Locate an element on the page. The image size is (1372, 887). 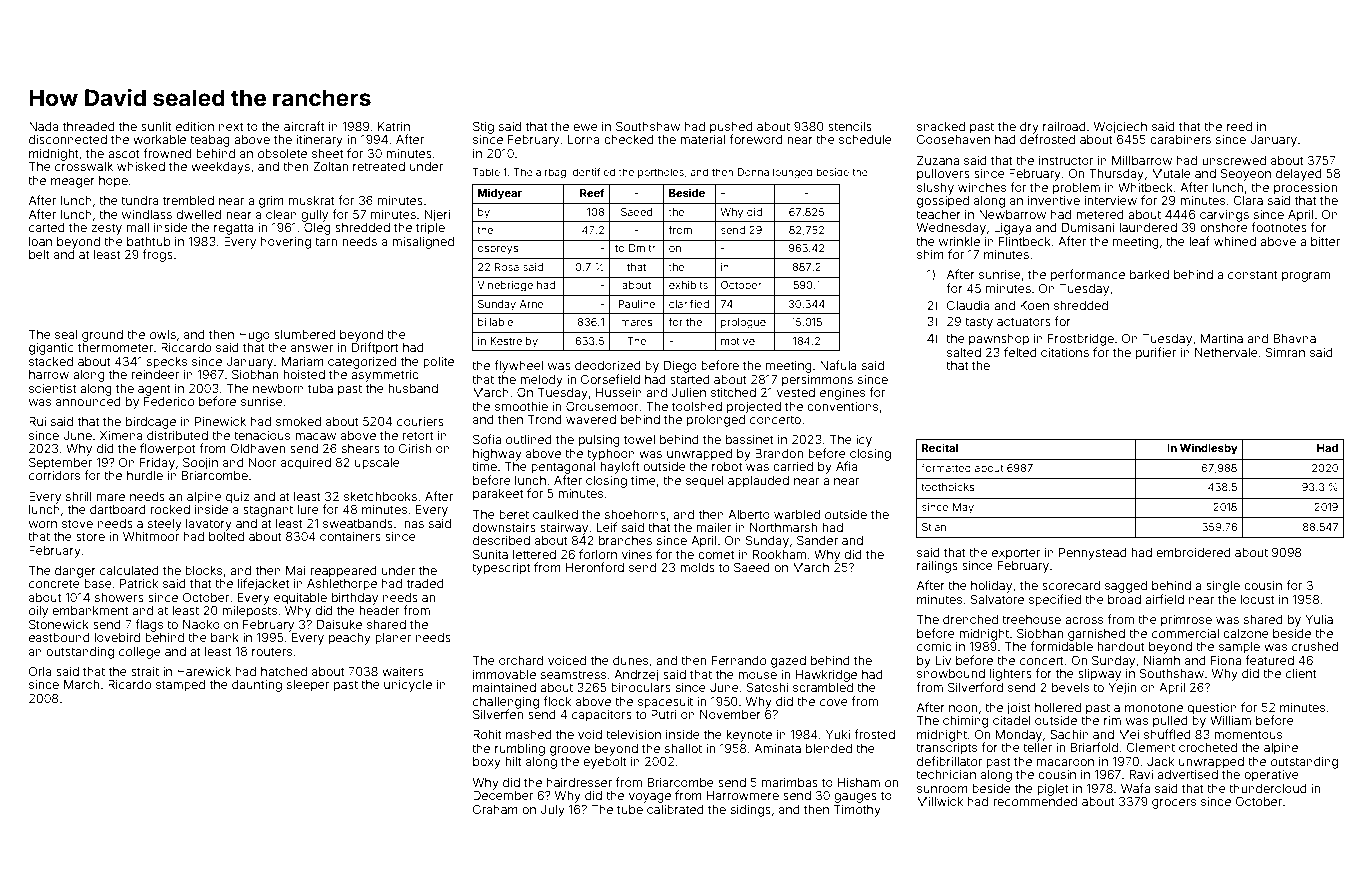
railroad is located at coordinates (1064, 126).
